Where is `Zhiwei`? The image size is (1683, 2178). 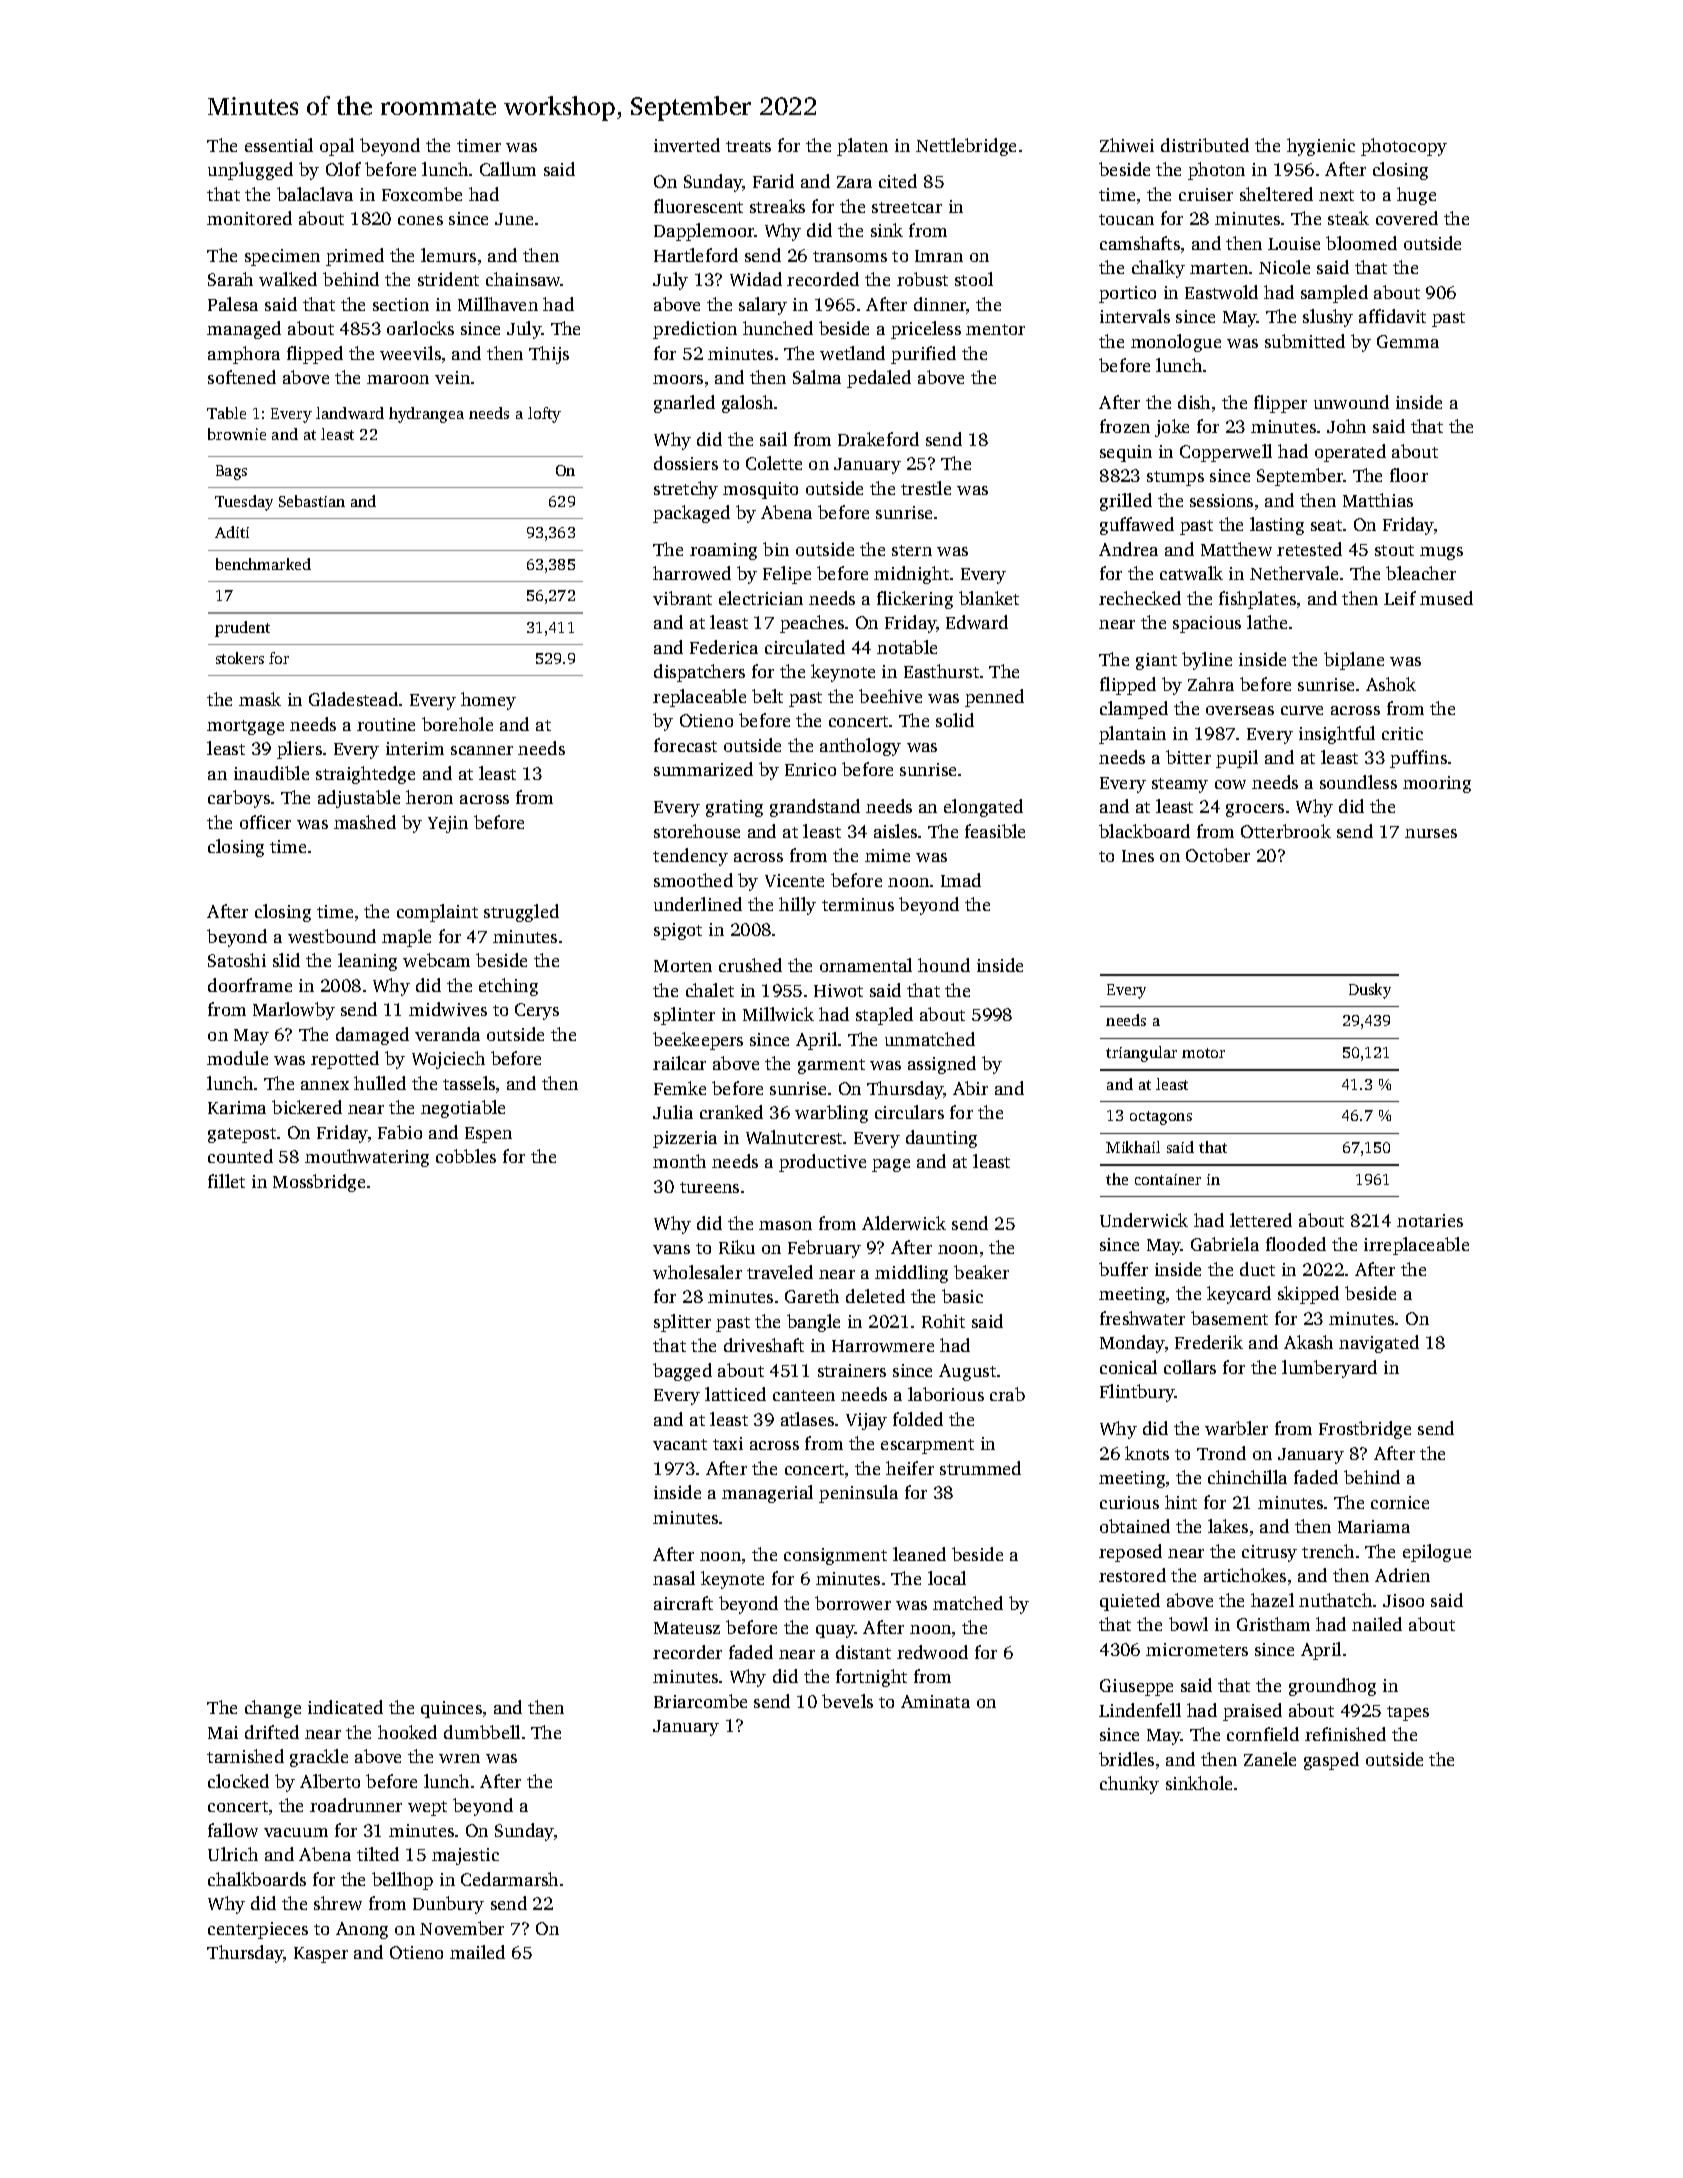
Zhiwei is located at coordinates (1127, 145).
